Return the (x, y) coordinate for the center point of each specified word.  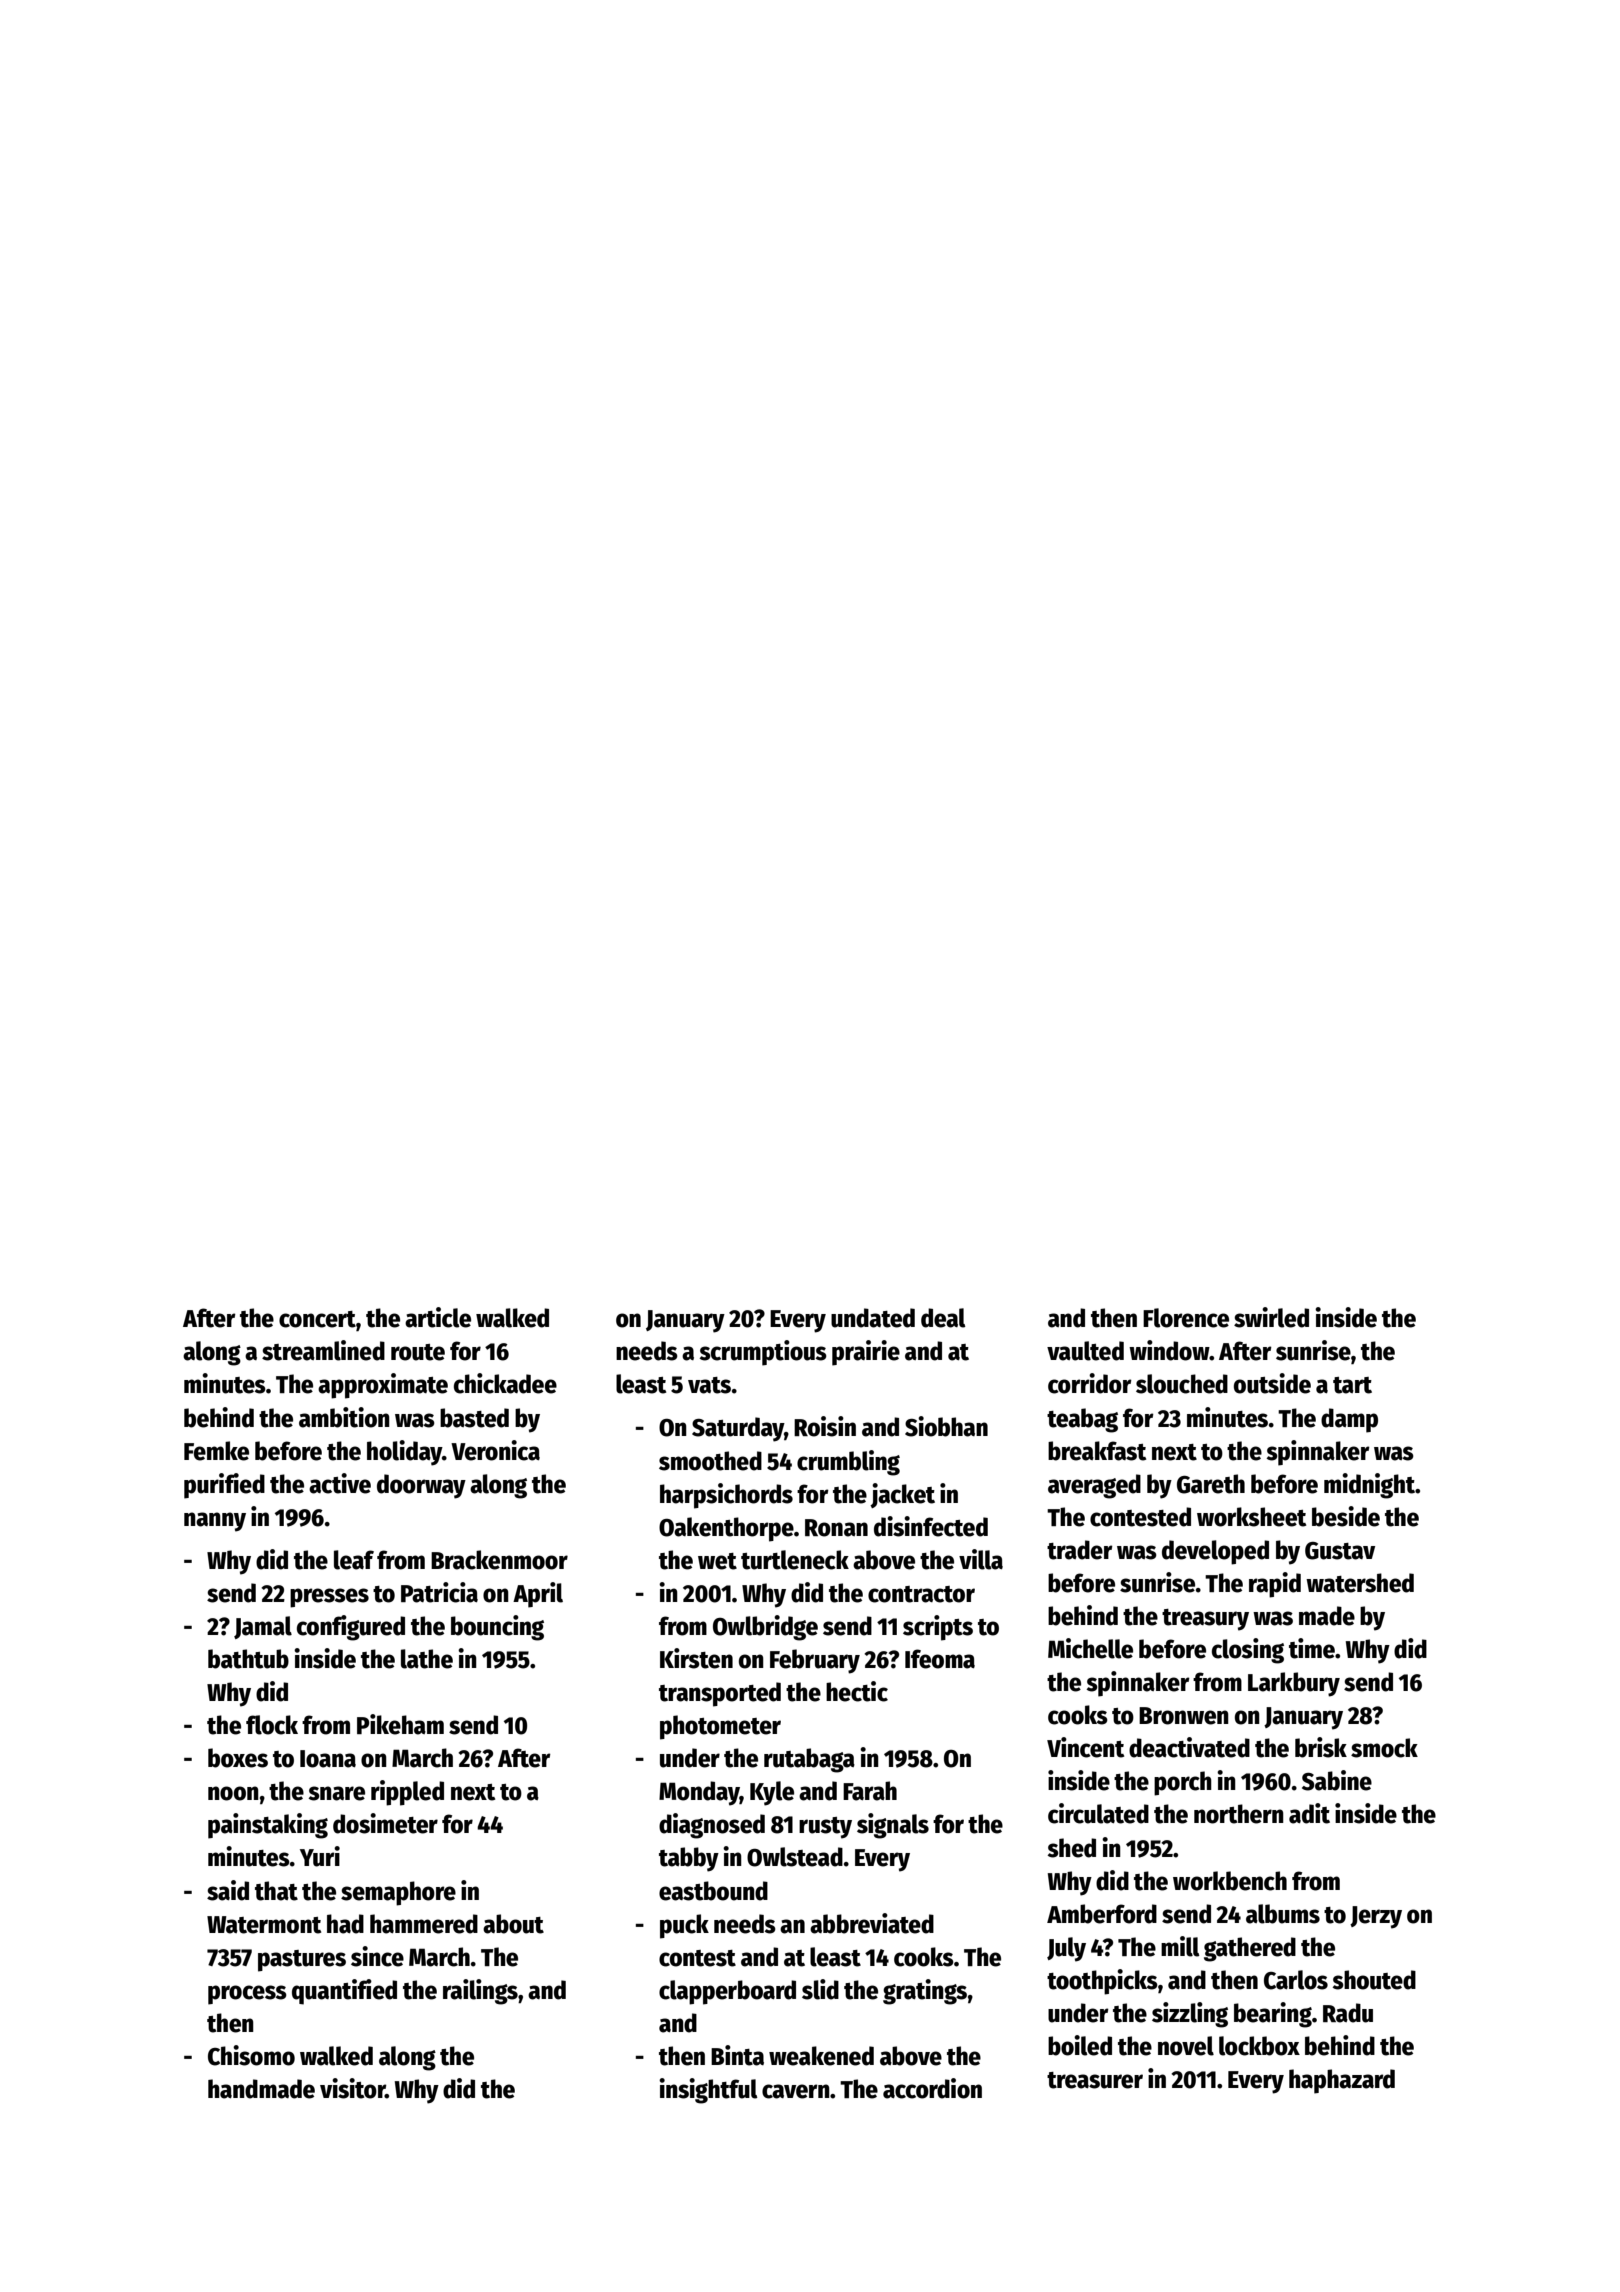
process (247, 1995)
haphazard (1342, 2081)
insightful (708, 2091)
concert (317, 1319)
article (438, 1317)
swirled (1271, 1317)
